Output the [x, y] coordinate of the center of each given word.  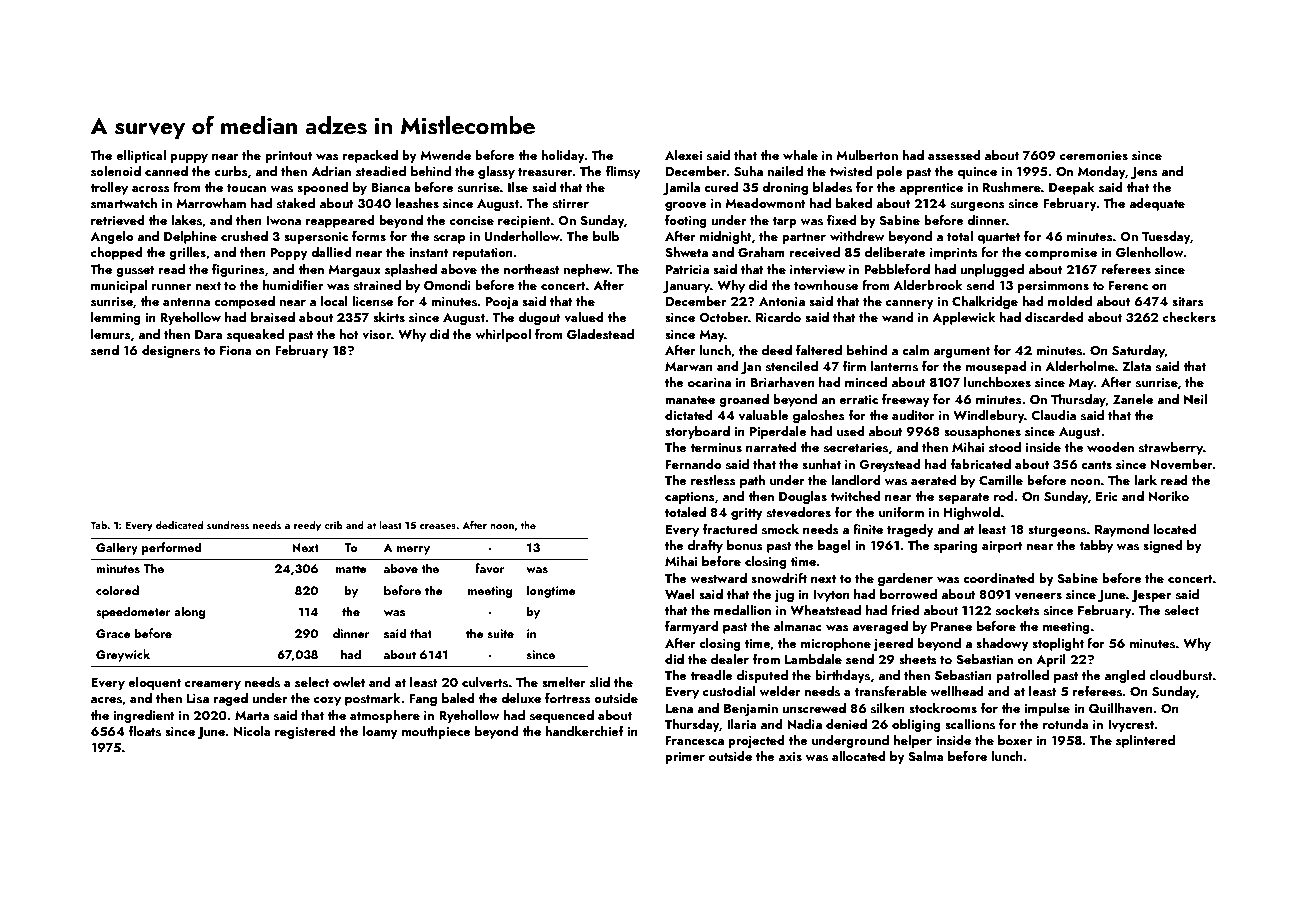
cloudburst [1181, 675]
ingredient [144, 716]
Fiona [236, 350]
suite [501, 633]
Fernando [693, 464]
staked [296, 203]
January [686, 287]
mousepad [996, 367]
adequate [1157, 204]
